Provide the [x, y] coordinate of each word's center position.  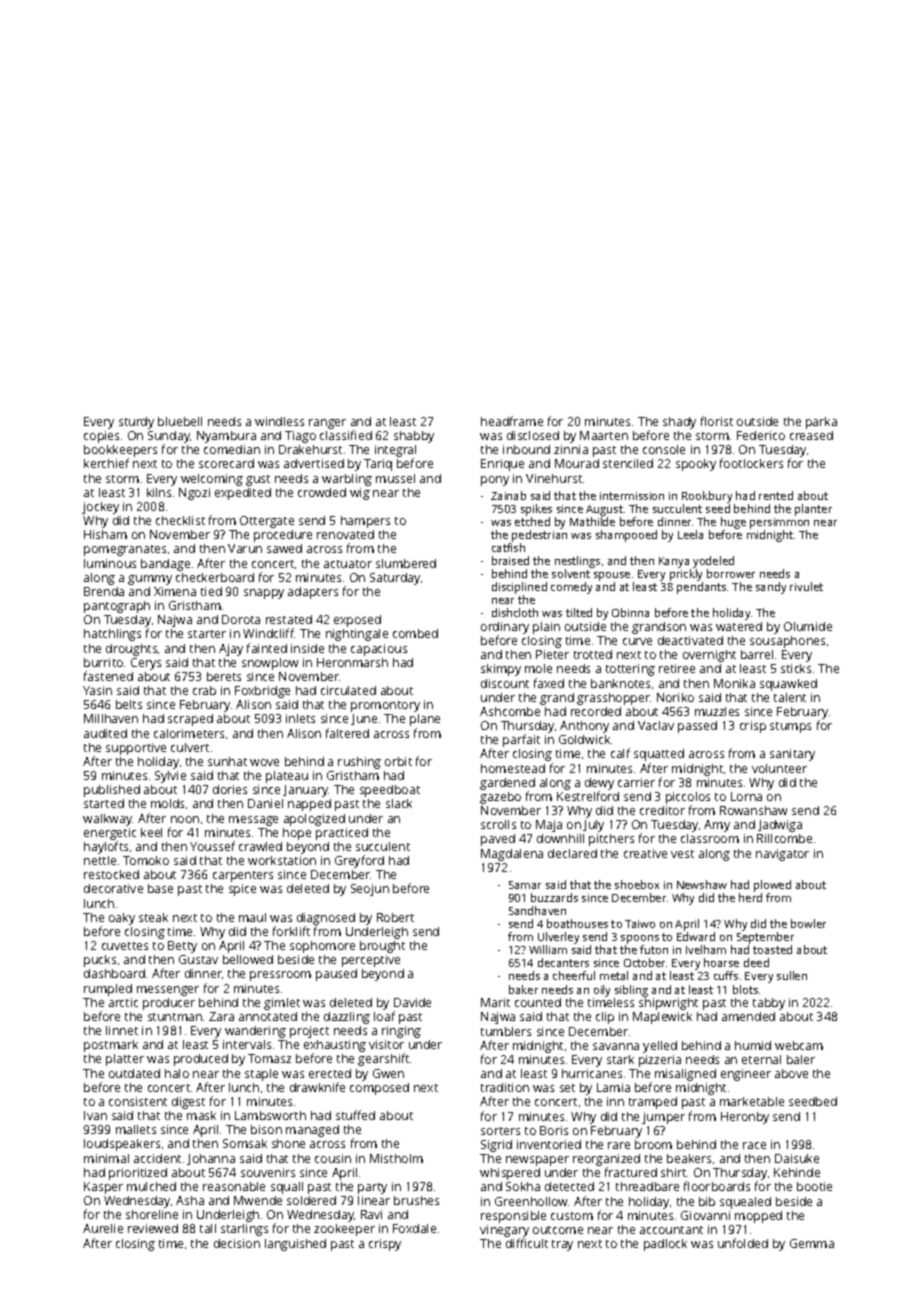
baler [801, 1059]
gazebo [500, 798]
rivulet [806, 586]
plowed [772, 886]
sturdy [136, 423]
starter [207, 634]
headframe [512, 421]
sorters [500, 1131]
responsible [513, 1217]
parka [821, 423]
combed [415, 633]
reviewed [153, 1228]
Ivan [95, 1115]
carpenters [243, 876]
